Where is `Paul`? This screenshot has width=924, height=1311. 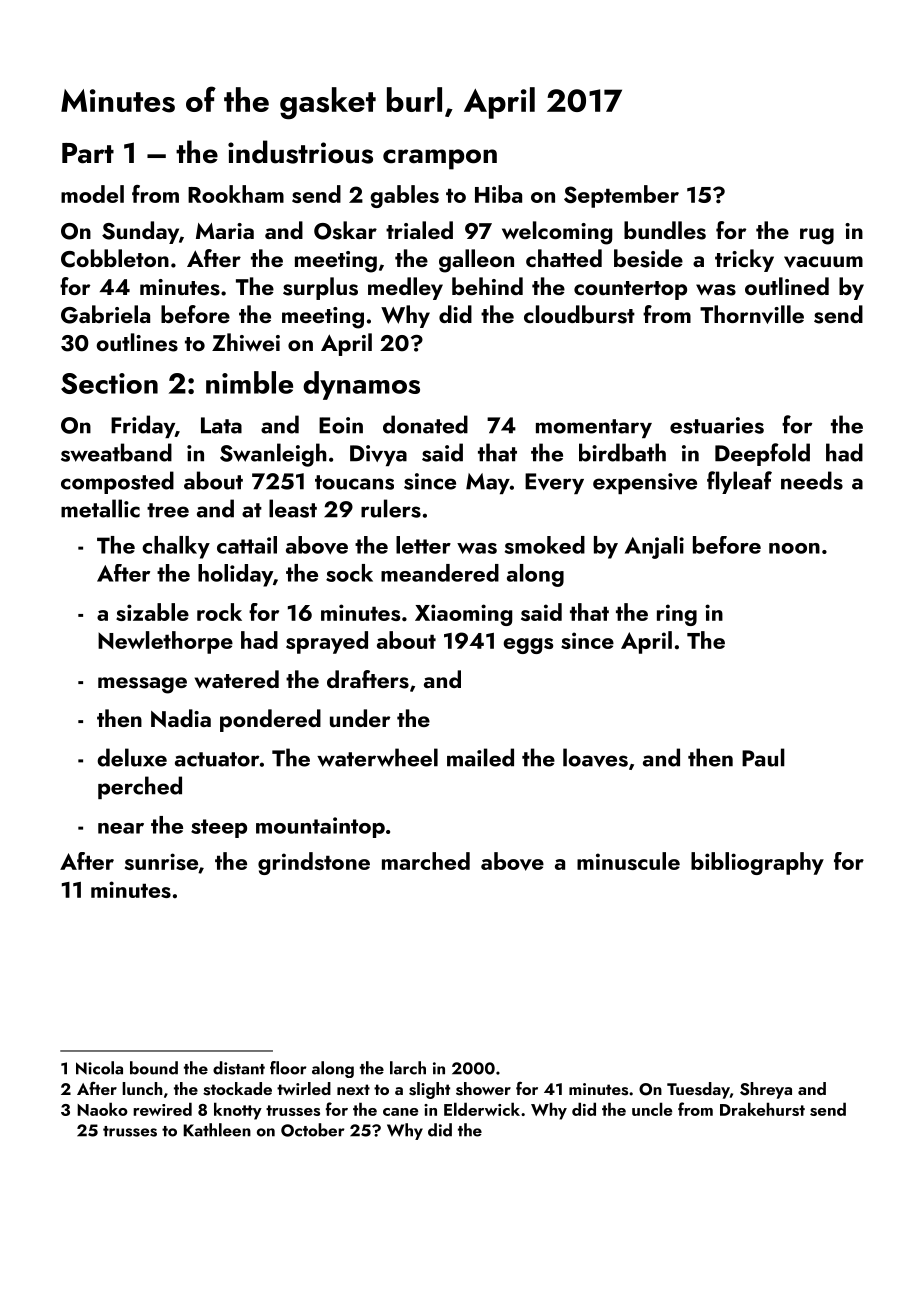
Paul is located at coordinates (763, 757).
